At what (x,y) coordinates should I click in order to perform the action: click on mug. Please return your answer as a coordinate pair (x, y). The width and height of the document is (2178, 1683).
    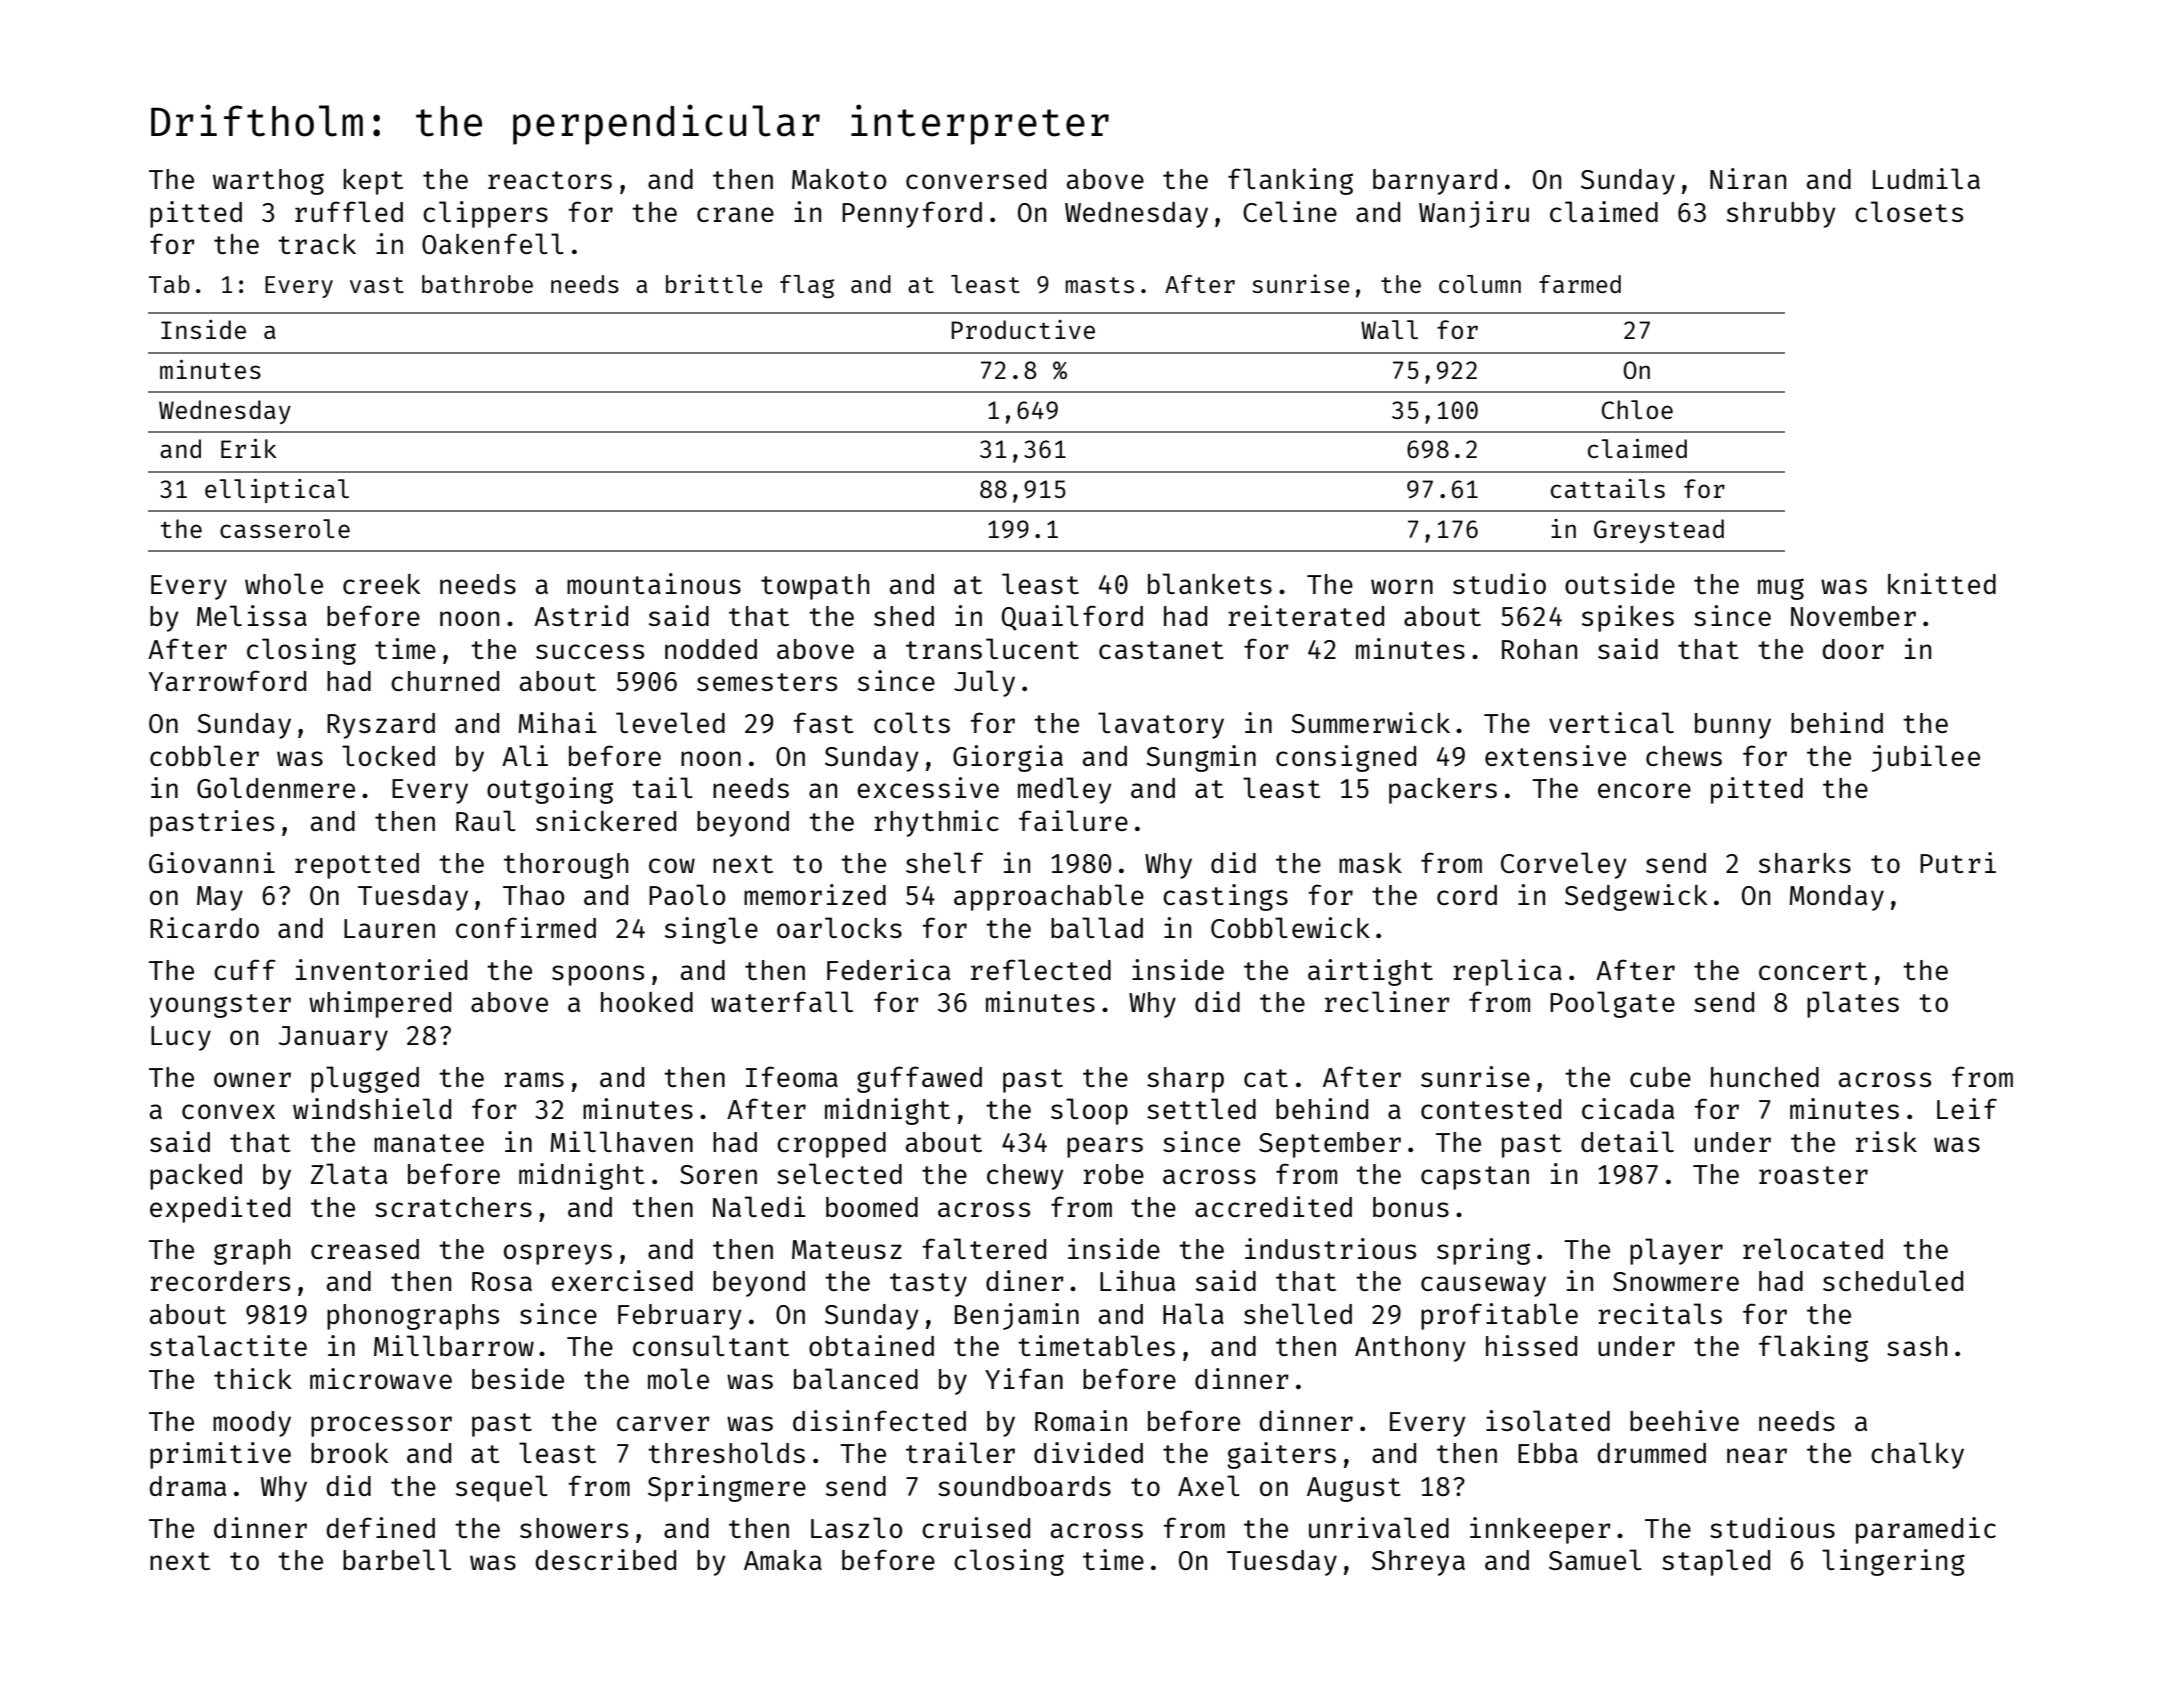
    Looking at the image, I should click on (1781, 589).
